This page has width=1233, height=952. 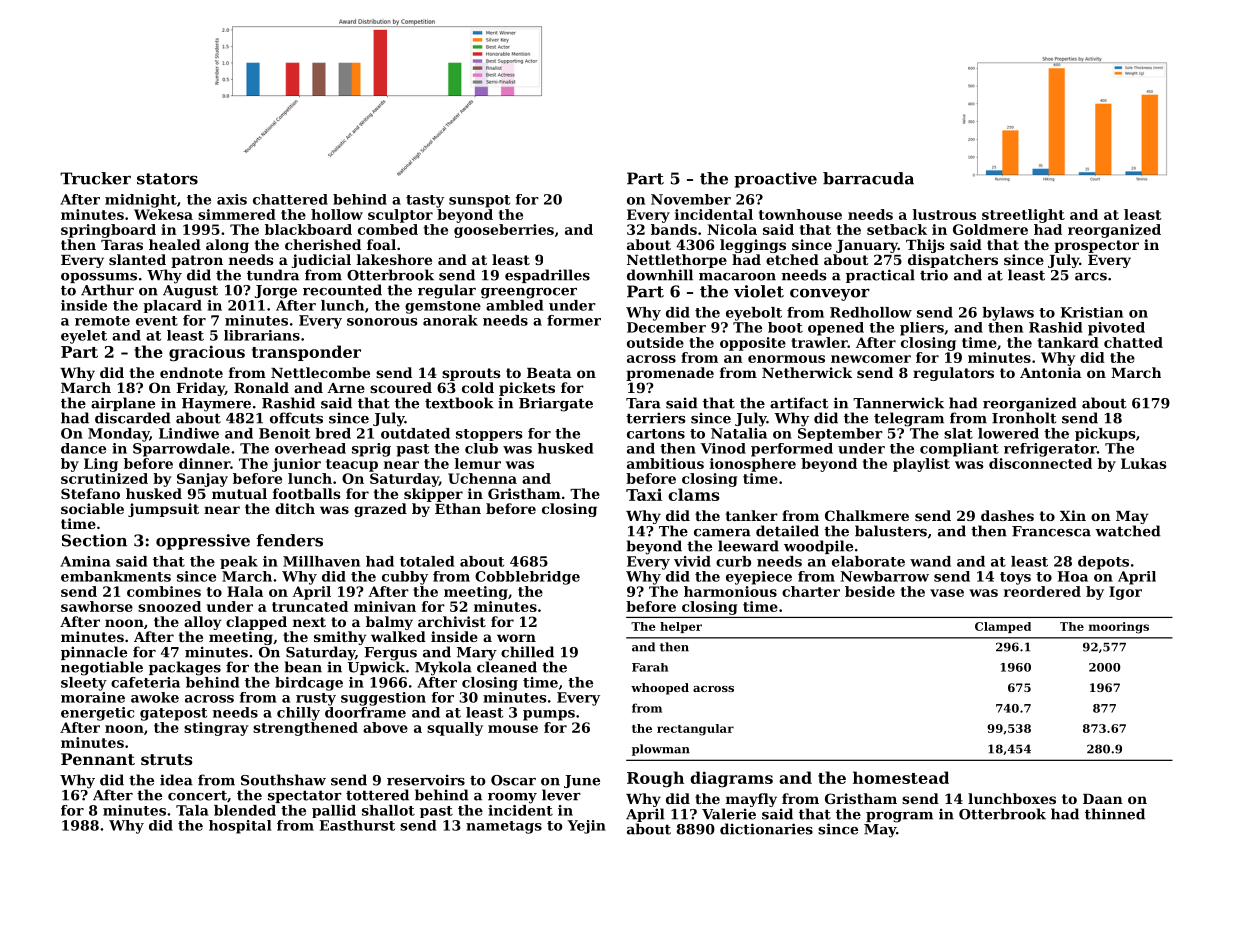 I want to click on Southshaw, so click(x=283, y=780).
